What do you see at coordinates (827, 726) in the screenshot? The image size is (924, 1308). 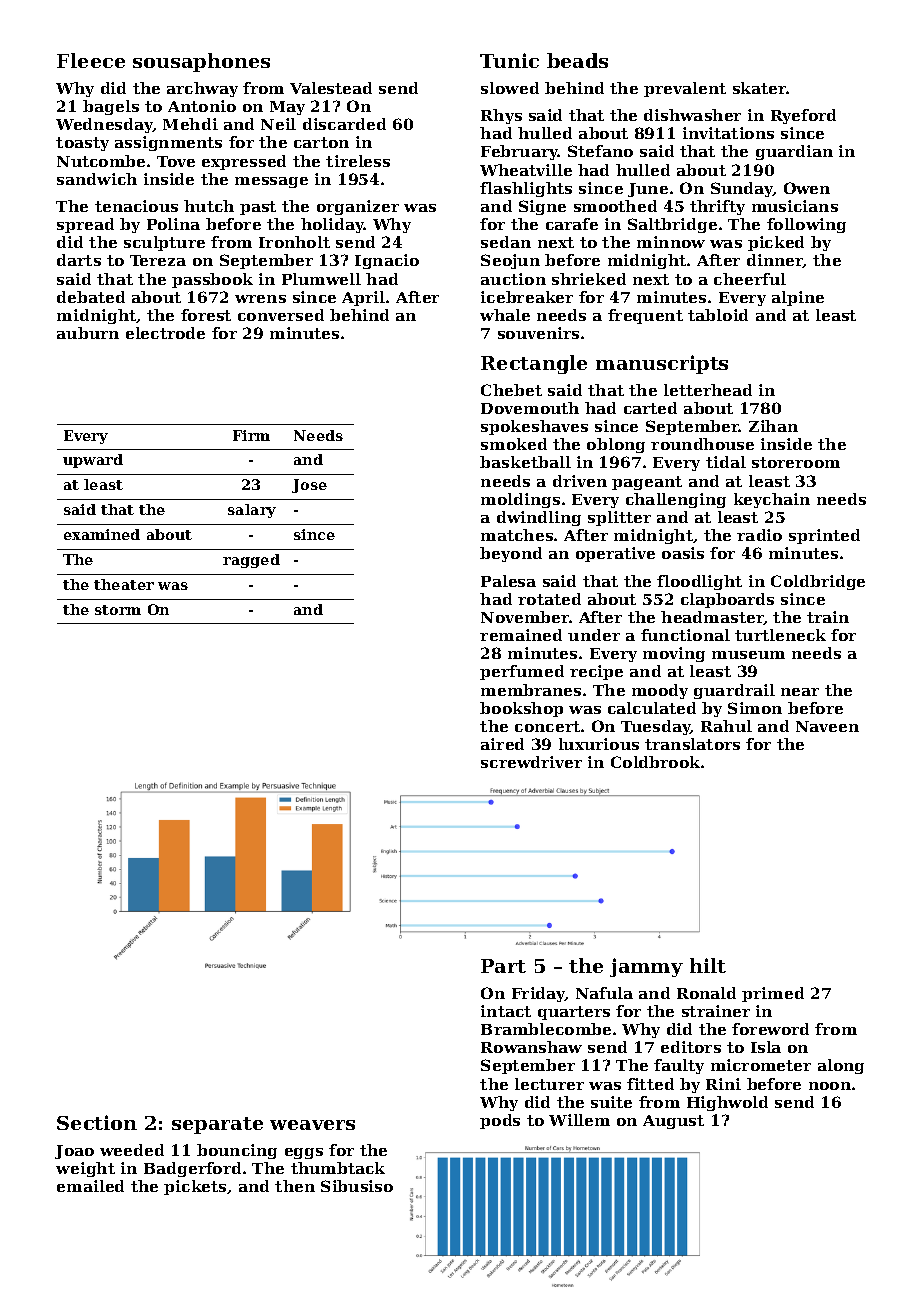 I see `Naveen` at bounding box center [827, 726].
